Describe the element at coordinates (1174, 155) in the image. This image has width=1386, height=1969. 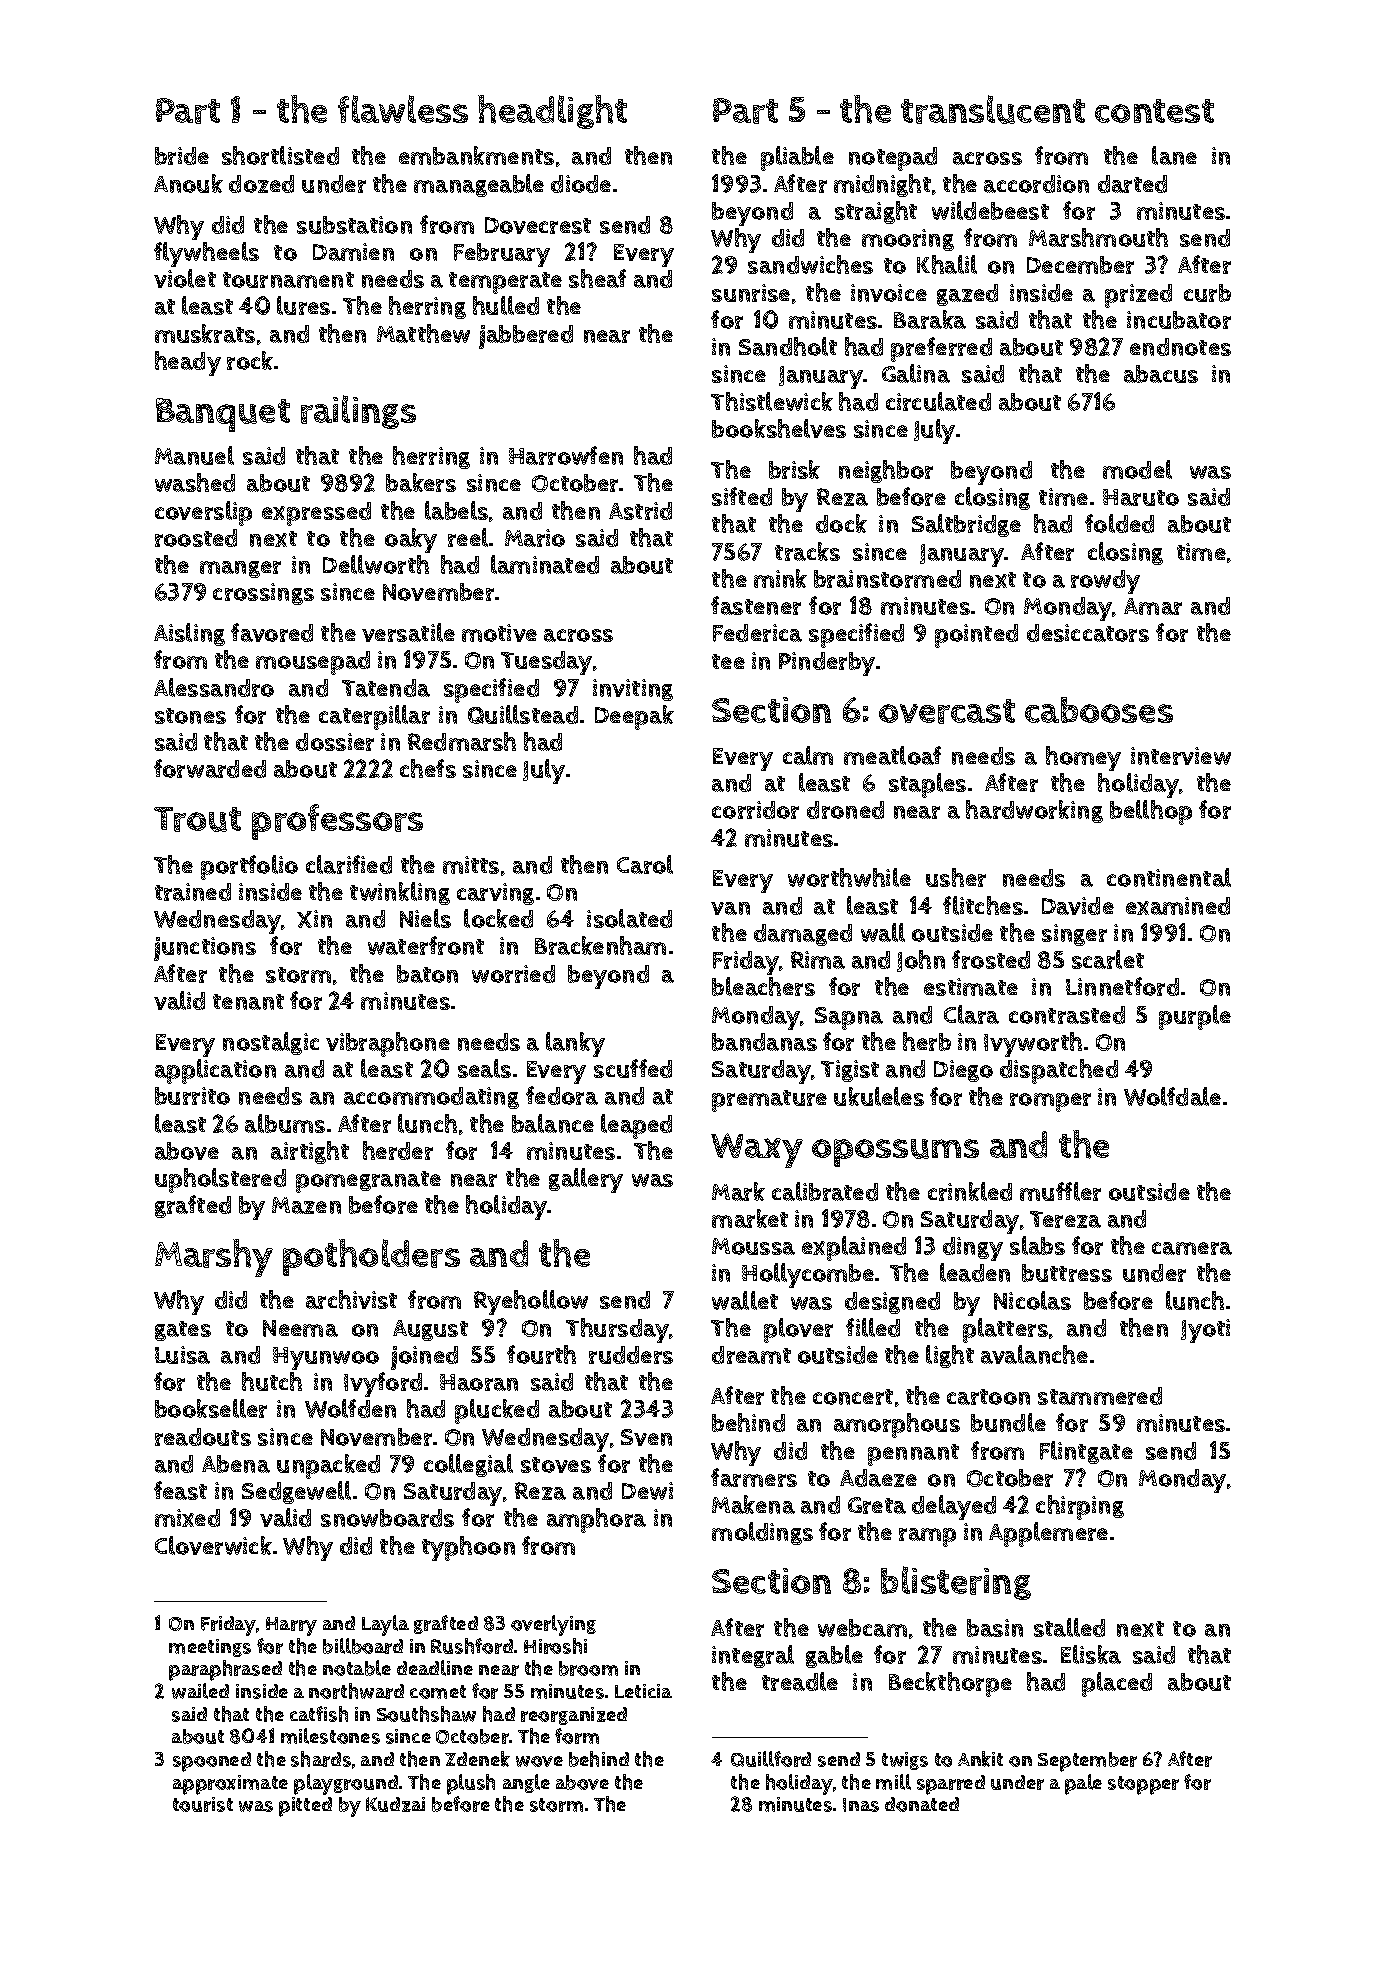
I see `lane` at that location.
